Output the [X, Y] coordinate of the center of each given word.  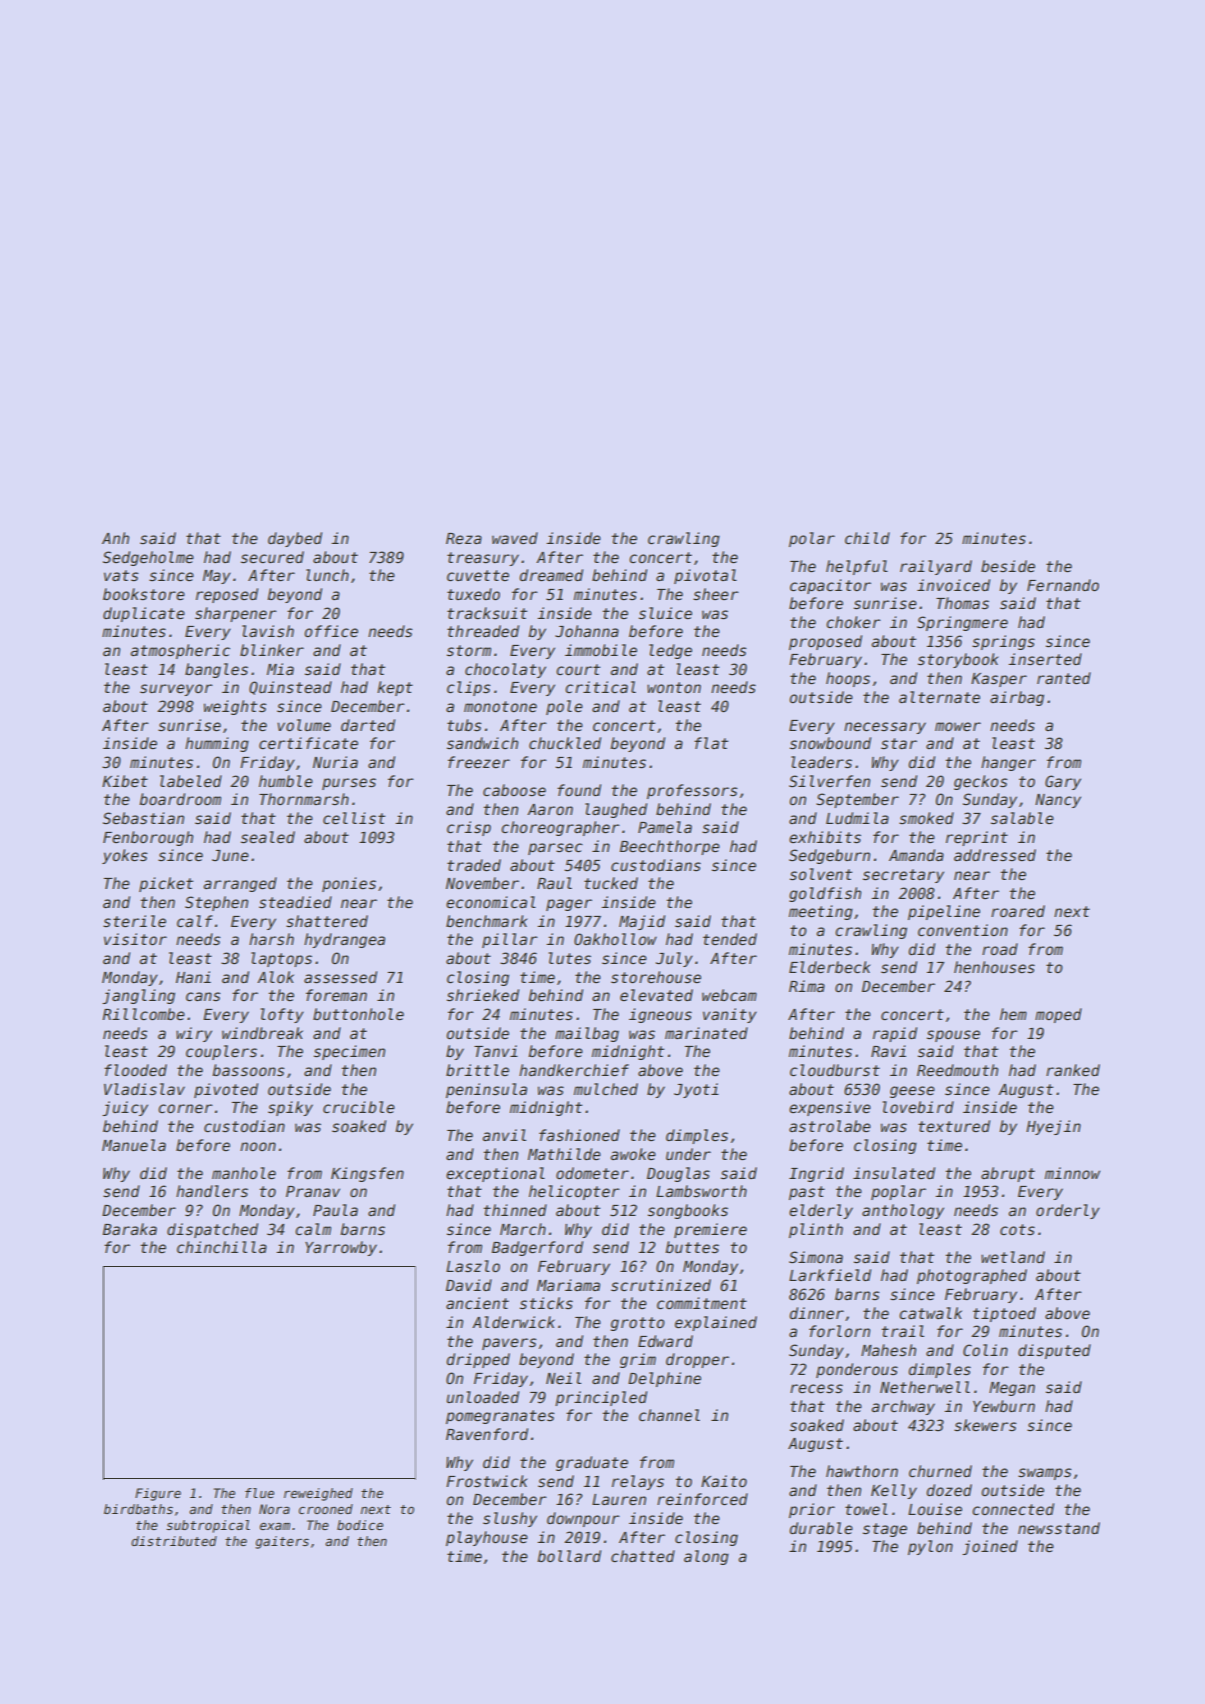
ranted [1064, 678]
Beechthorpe [670, 847]
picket [166, 884]
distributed [174, 1541]
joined [990, 1547]
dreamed [551, 575]
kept [395, 688]
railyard [936, 567]
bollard [569, 1556]
